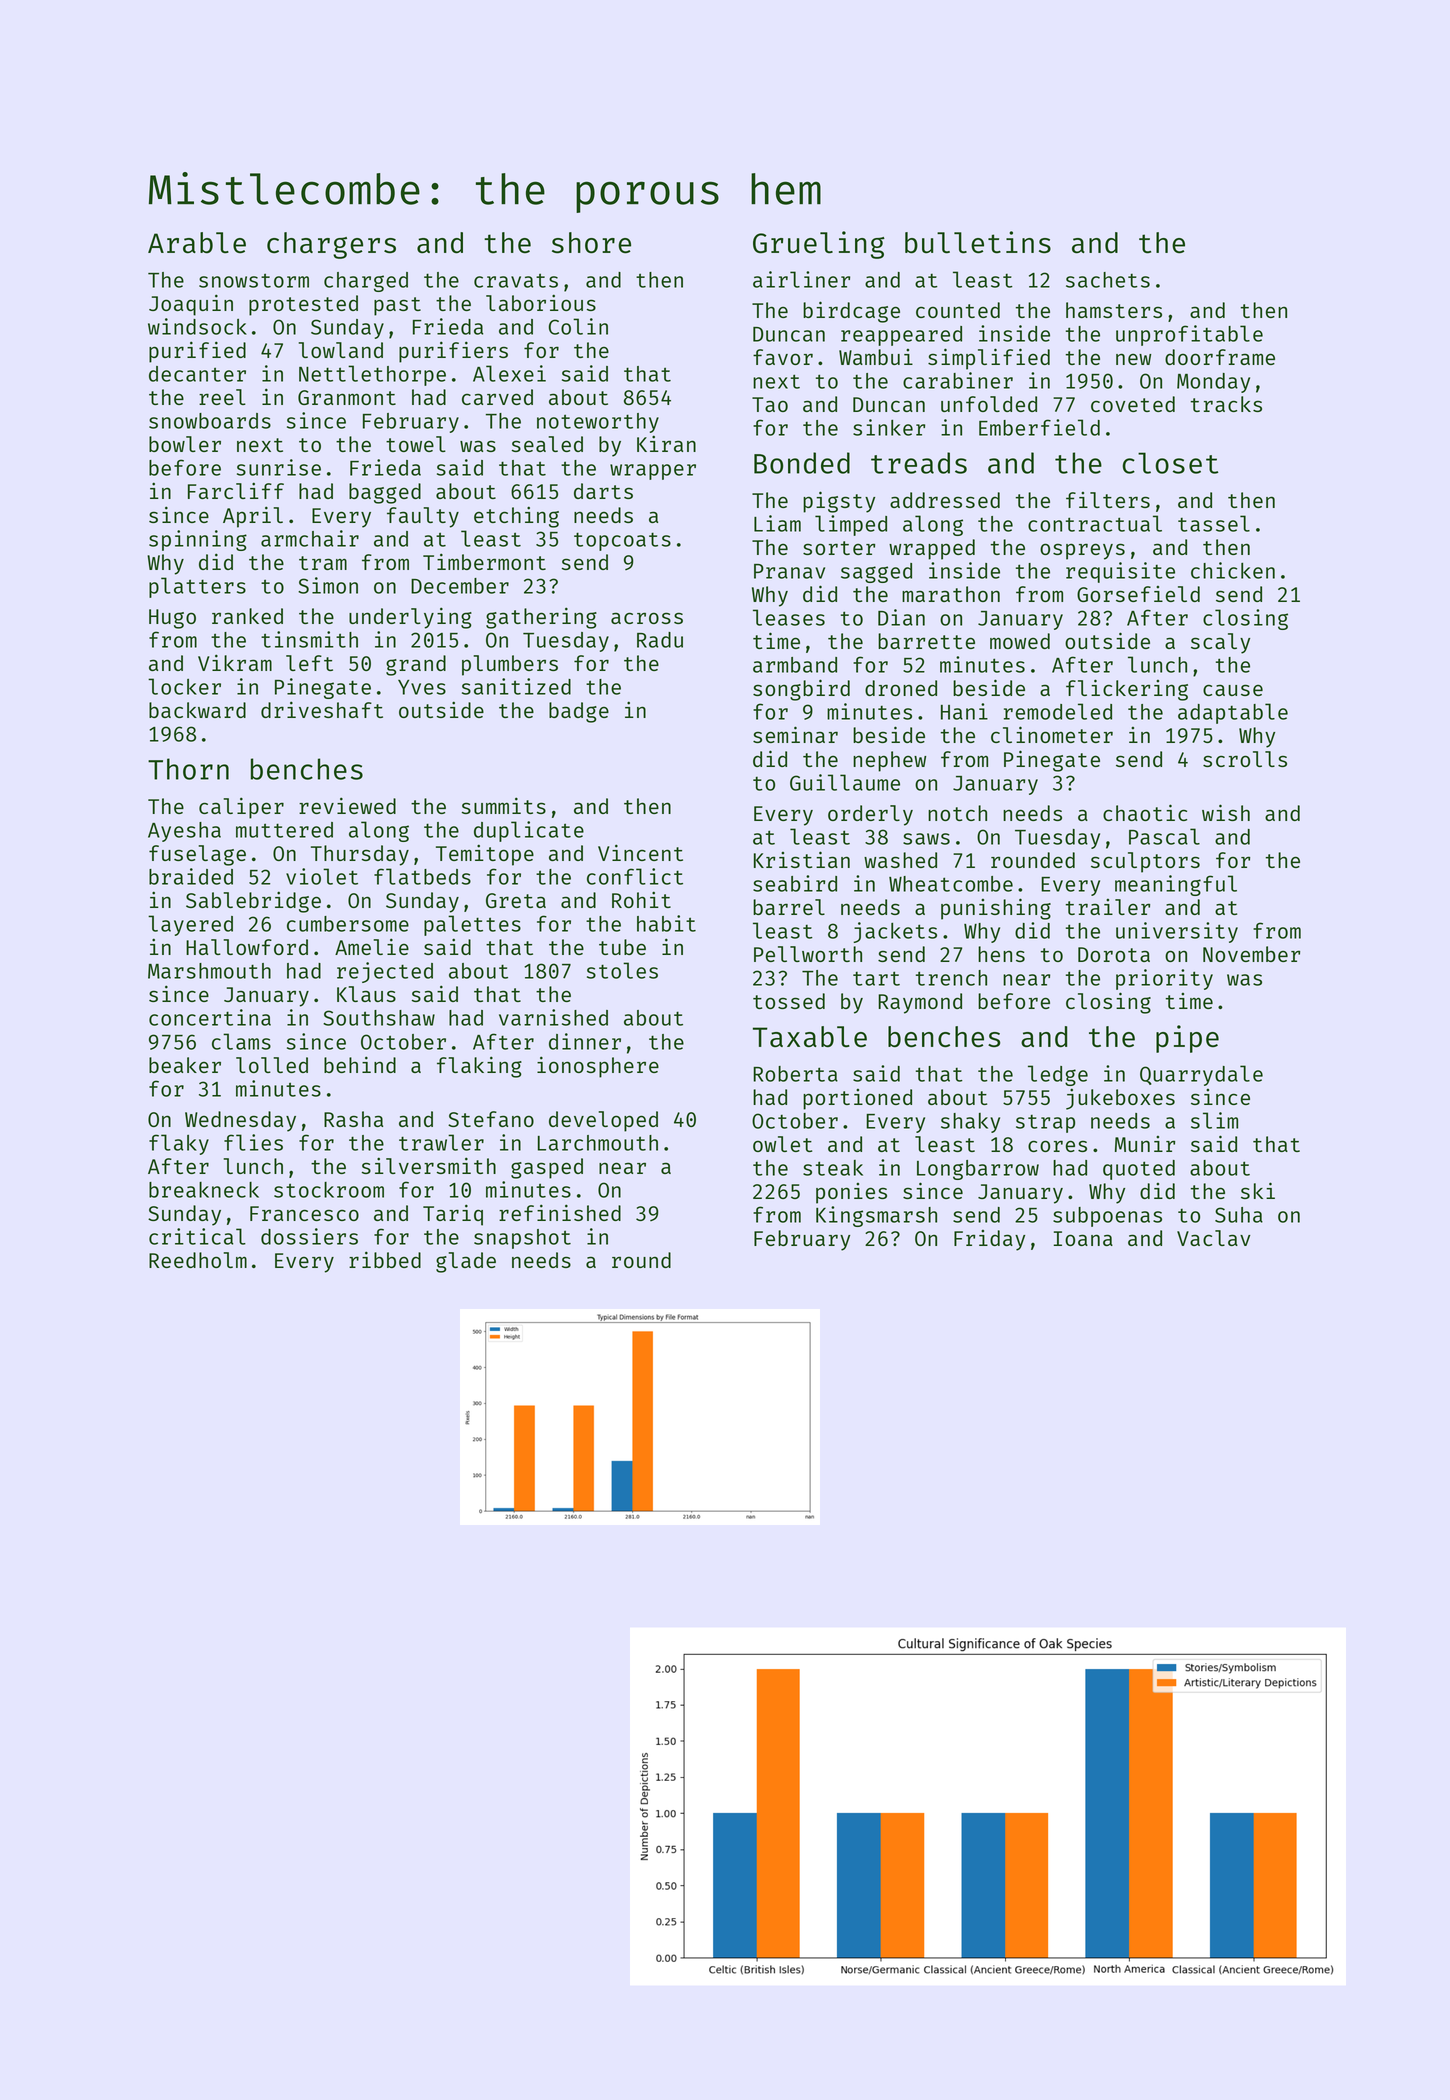 This page has height=2100, width=1450. I want to click on ribbed, so click(385, 1259).
